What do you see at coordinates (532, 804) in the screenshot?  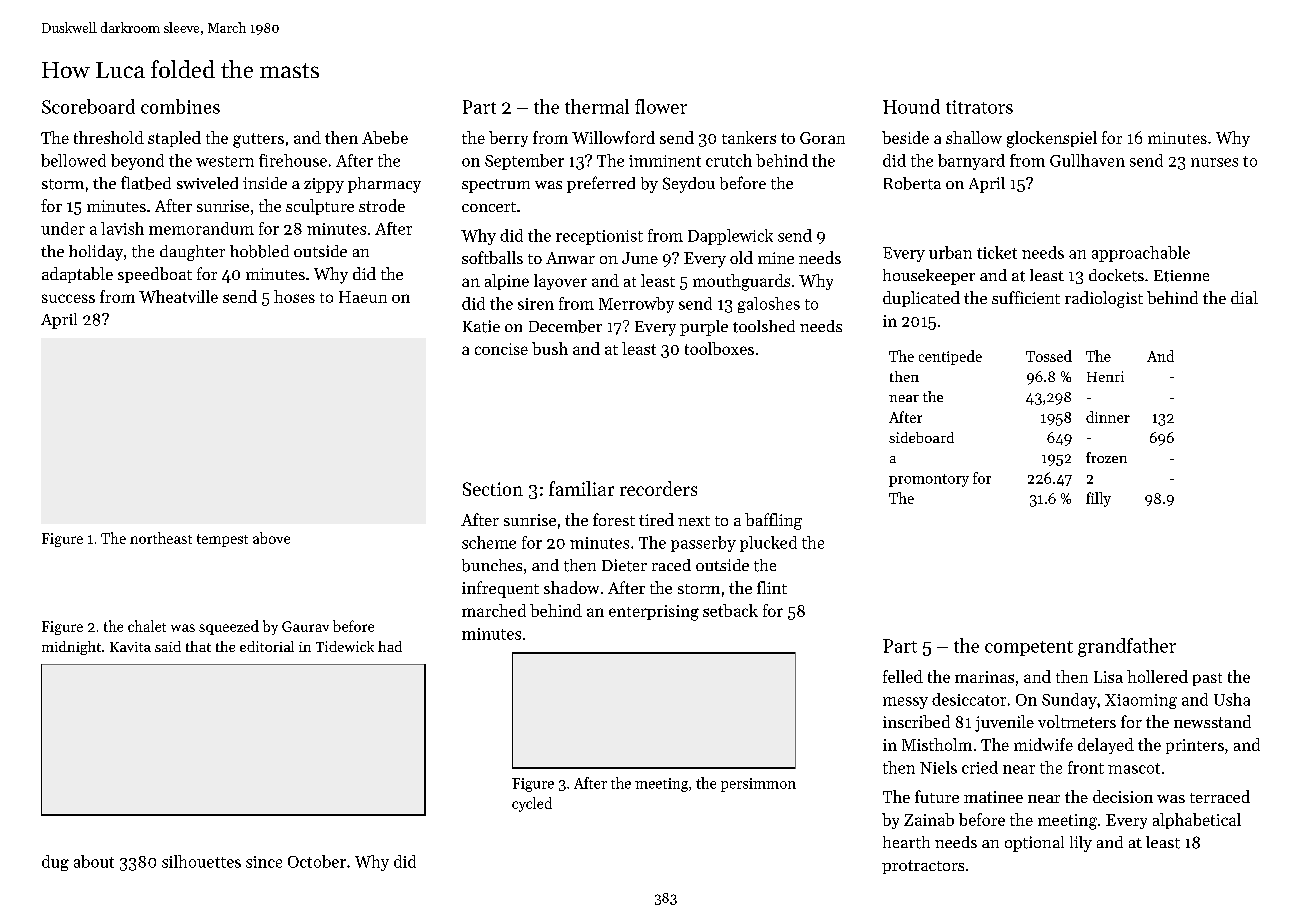 I see `cycled` at bounding box center [532, 804].
